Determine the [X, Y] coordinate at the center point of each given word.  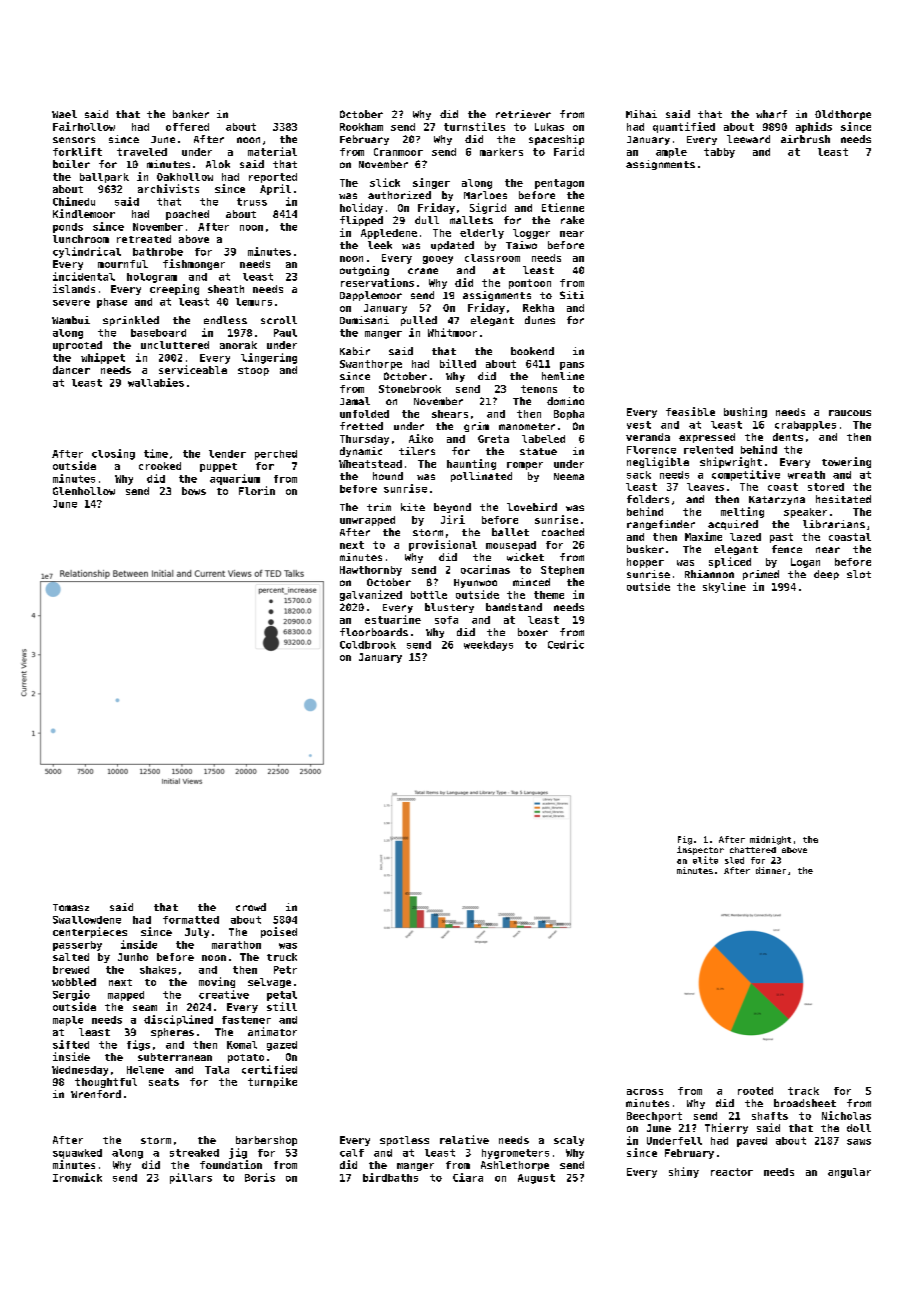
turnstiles [474, 126]
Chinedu [74, 201]
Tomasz [71, 907]
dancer [71, 370]
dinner [771, 870]
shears [450, 414]
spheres [172, 1033]
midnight [770, 840]
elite [705, 860]
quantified [684, 127]
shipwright [731, 462]
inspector [700, 850]
